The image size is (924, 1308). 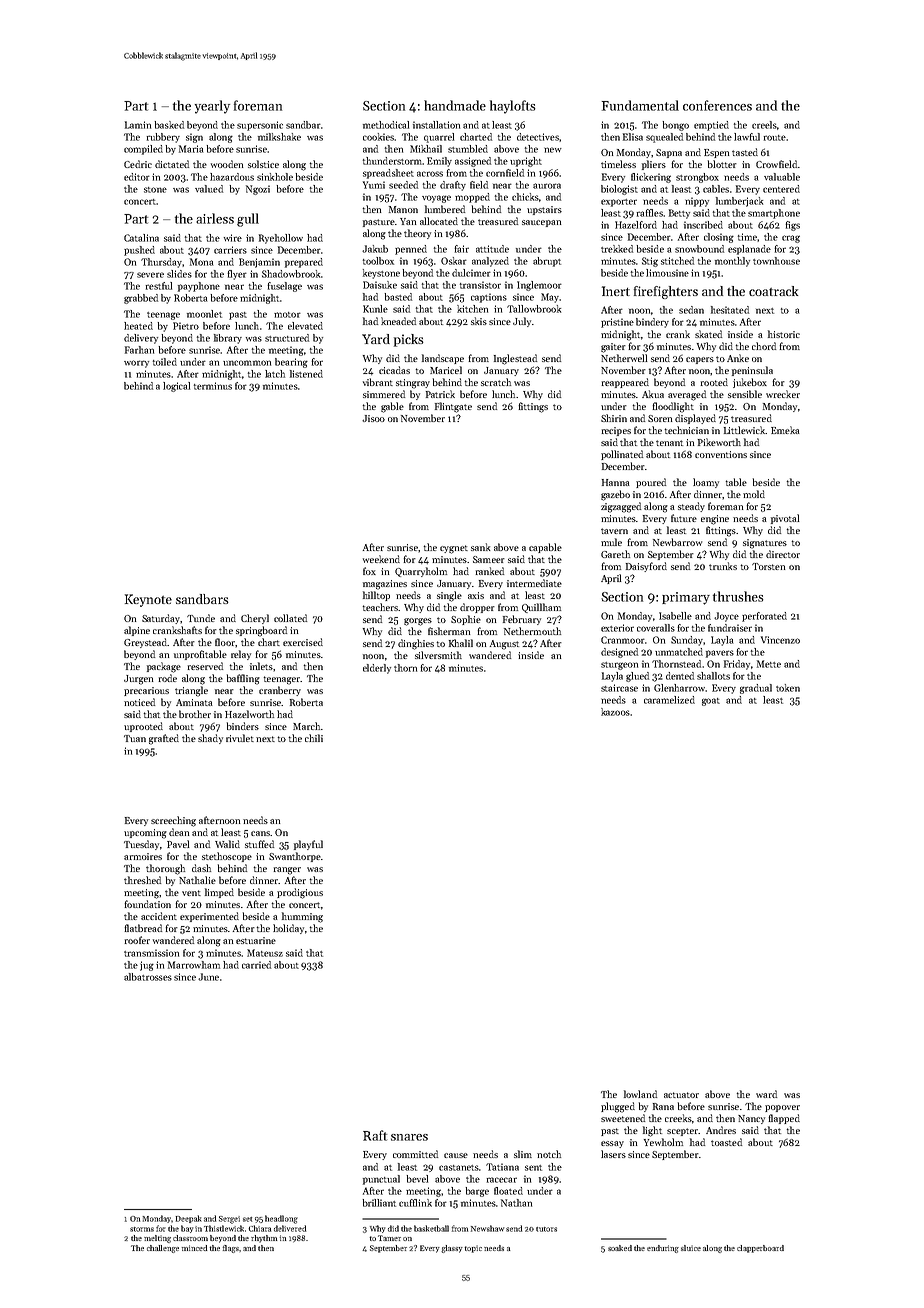 What do you see at coordinates (306, 726) in the screenshot?
I see `March` at bounding box center [306, 726].
